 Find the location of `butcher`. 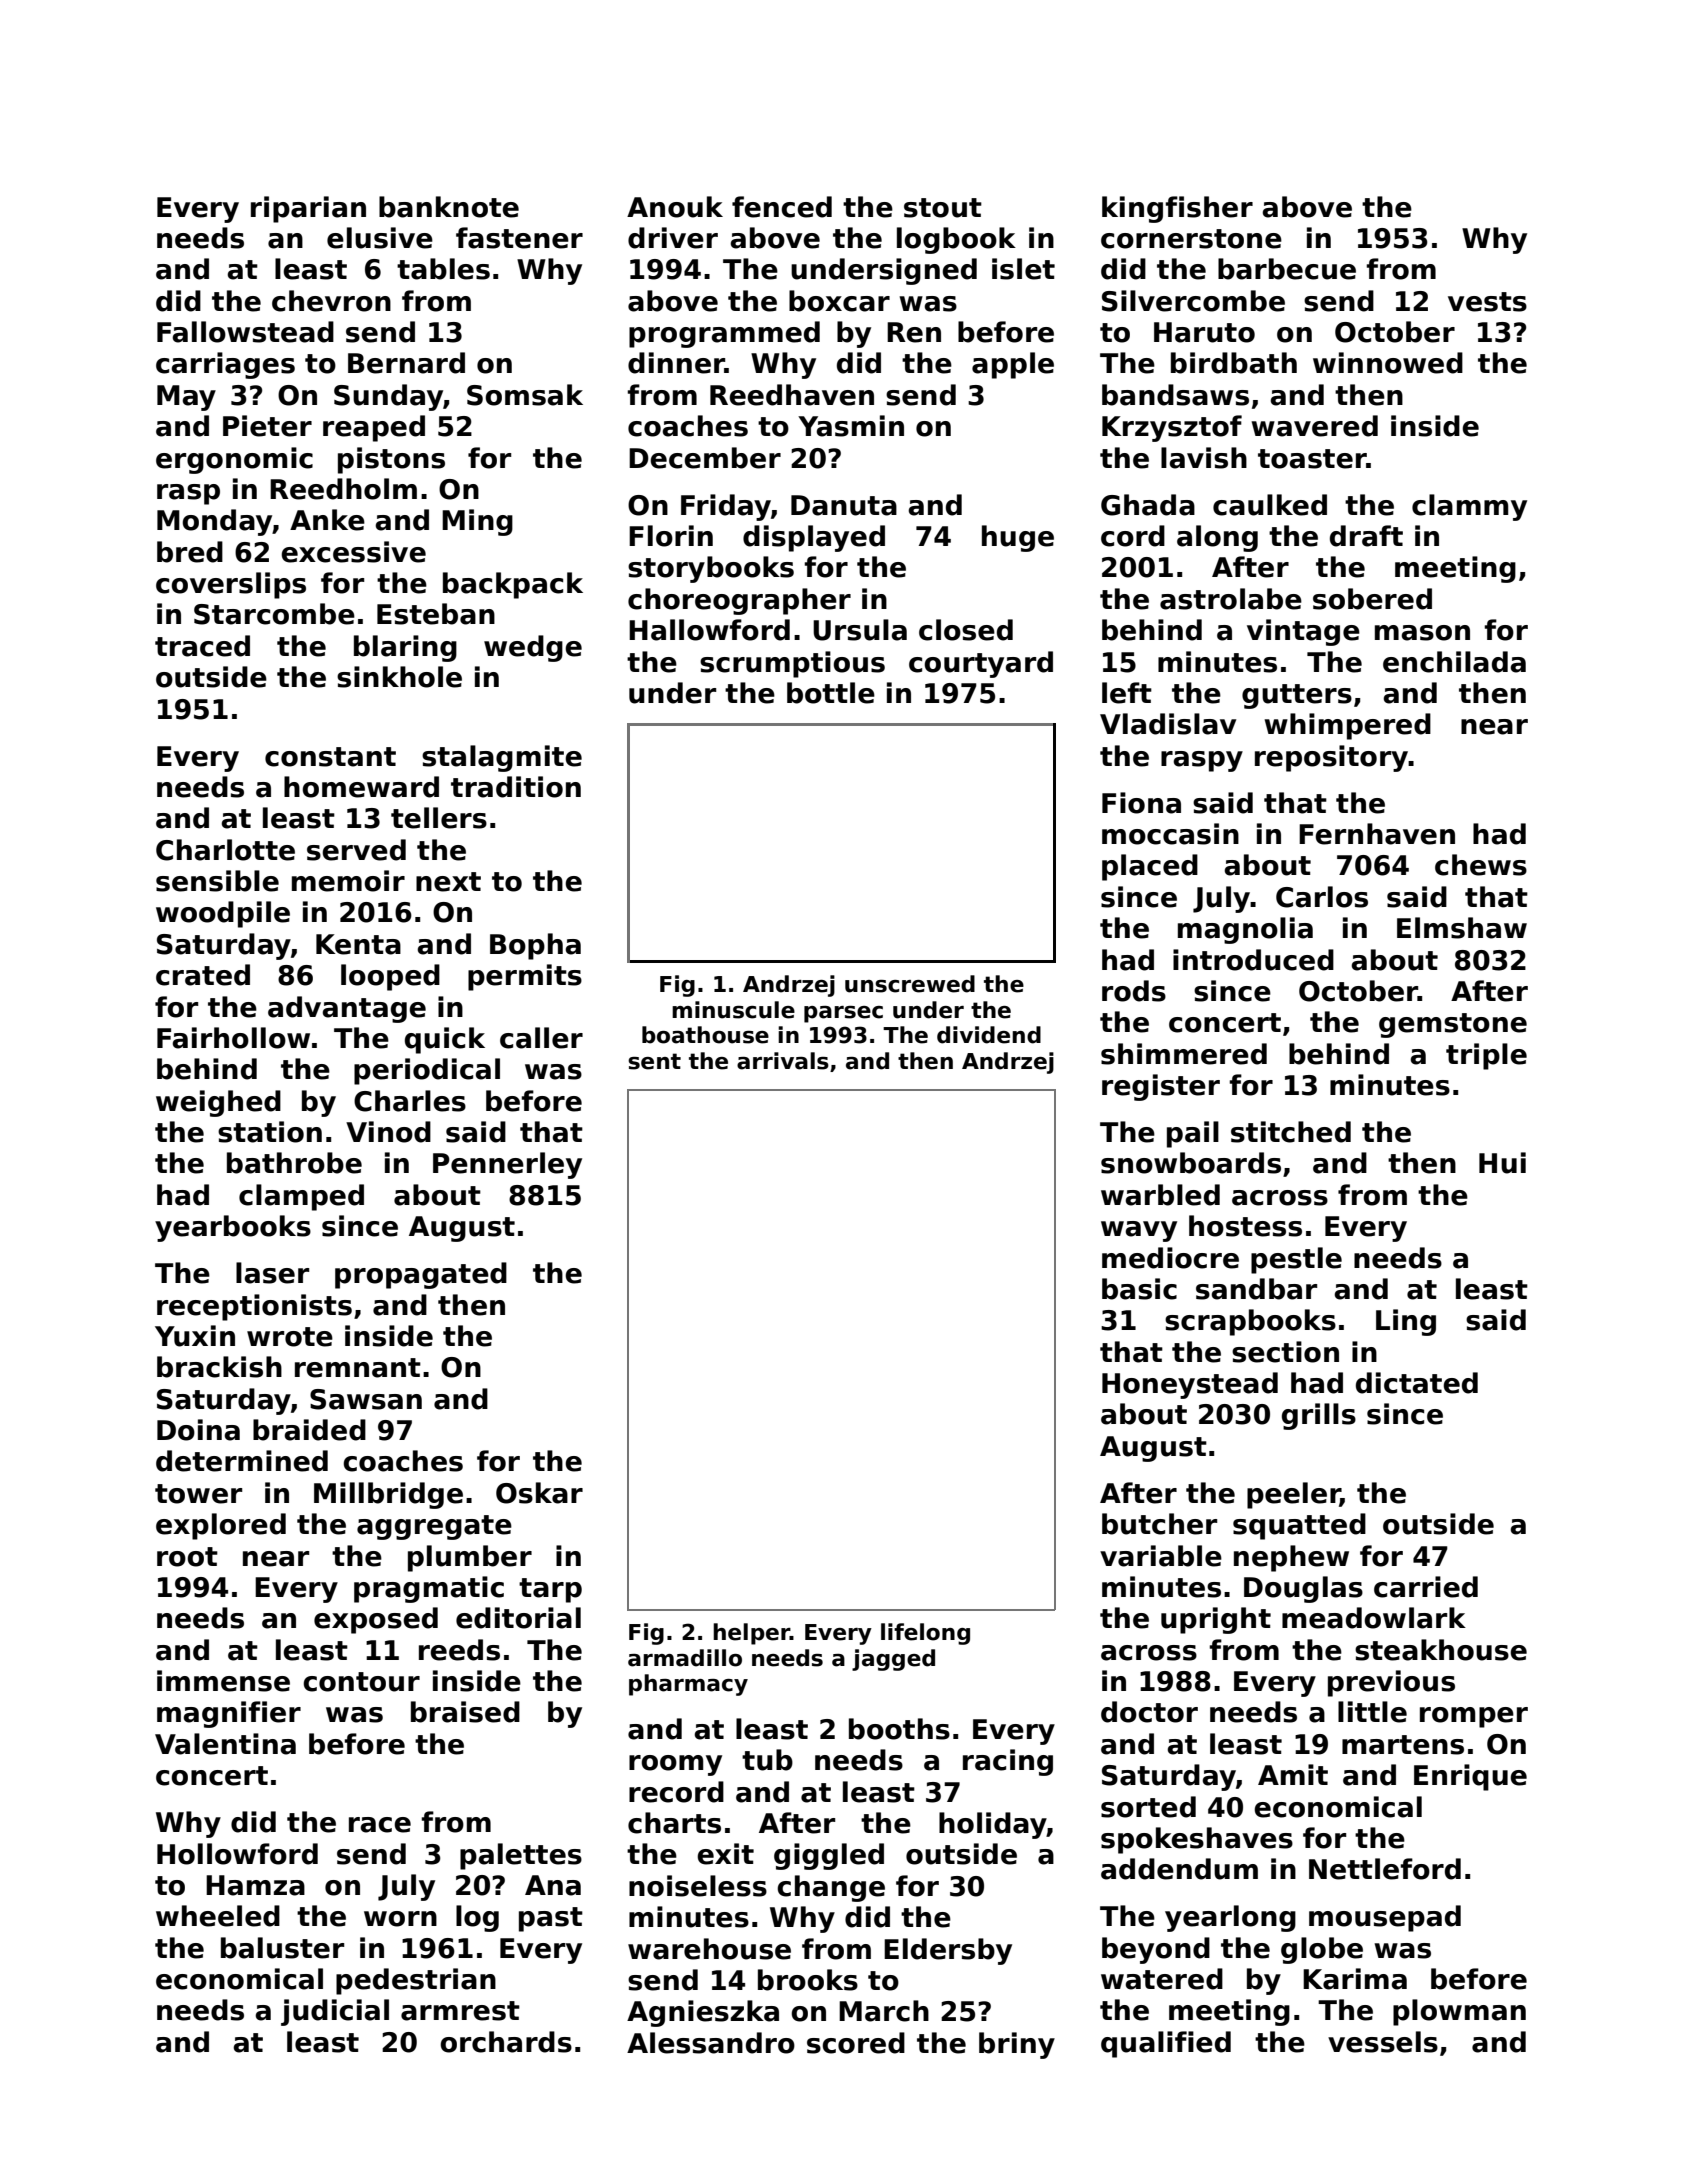

butcher is located at coordinates (1159, 1524).
